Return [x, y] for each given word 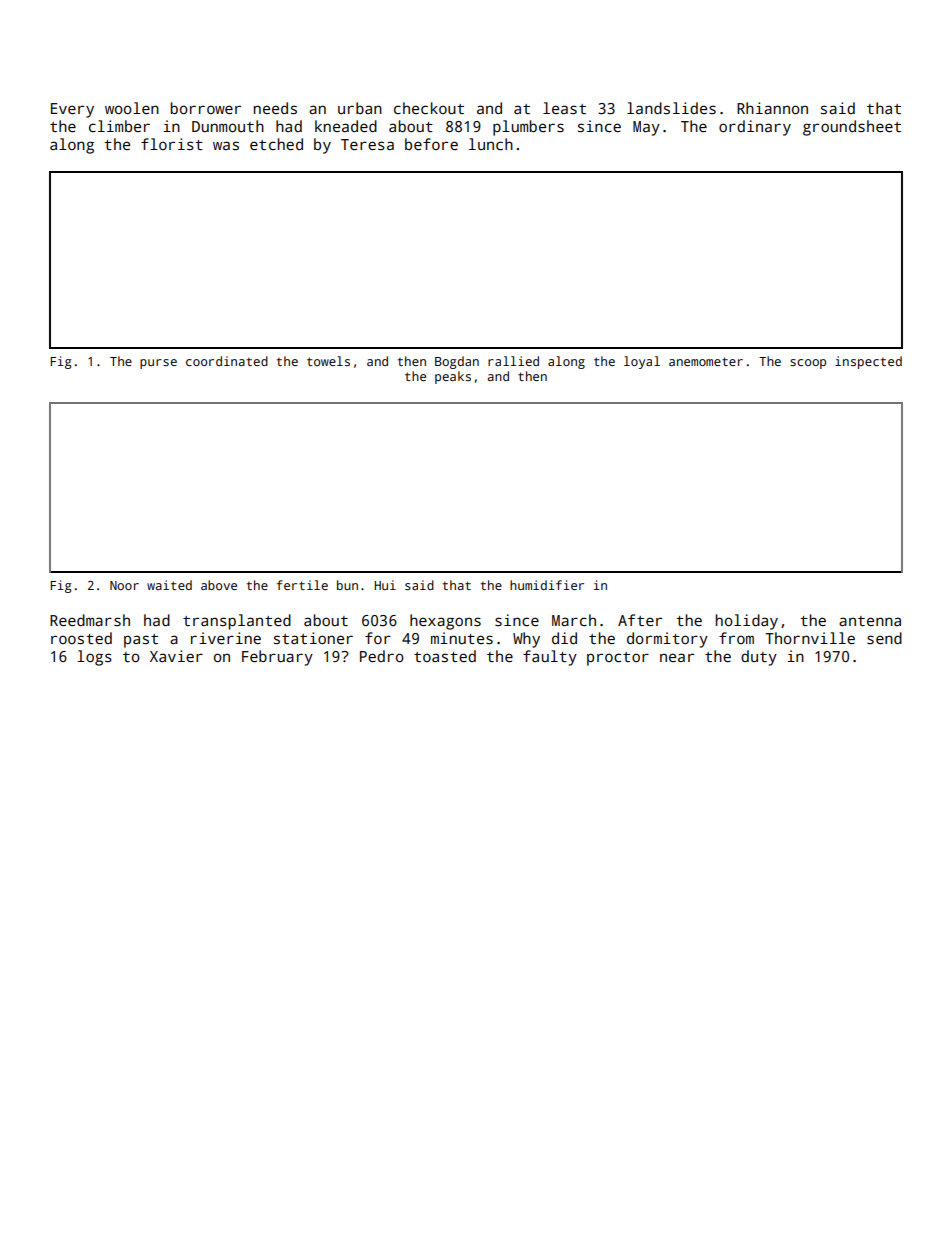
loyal [642, 362]
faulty [550, 658]
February [277, 658]
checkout [429, 108]
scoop [808, 364]
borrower [205, 108]
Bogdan [457, 362]
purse [158, 364]
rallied [513, 361]
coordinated [227, 361]
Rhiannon [772, 108]
